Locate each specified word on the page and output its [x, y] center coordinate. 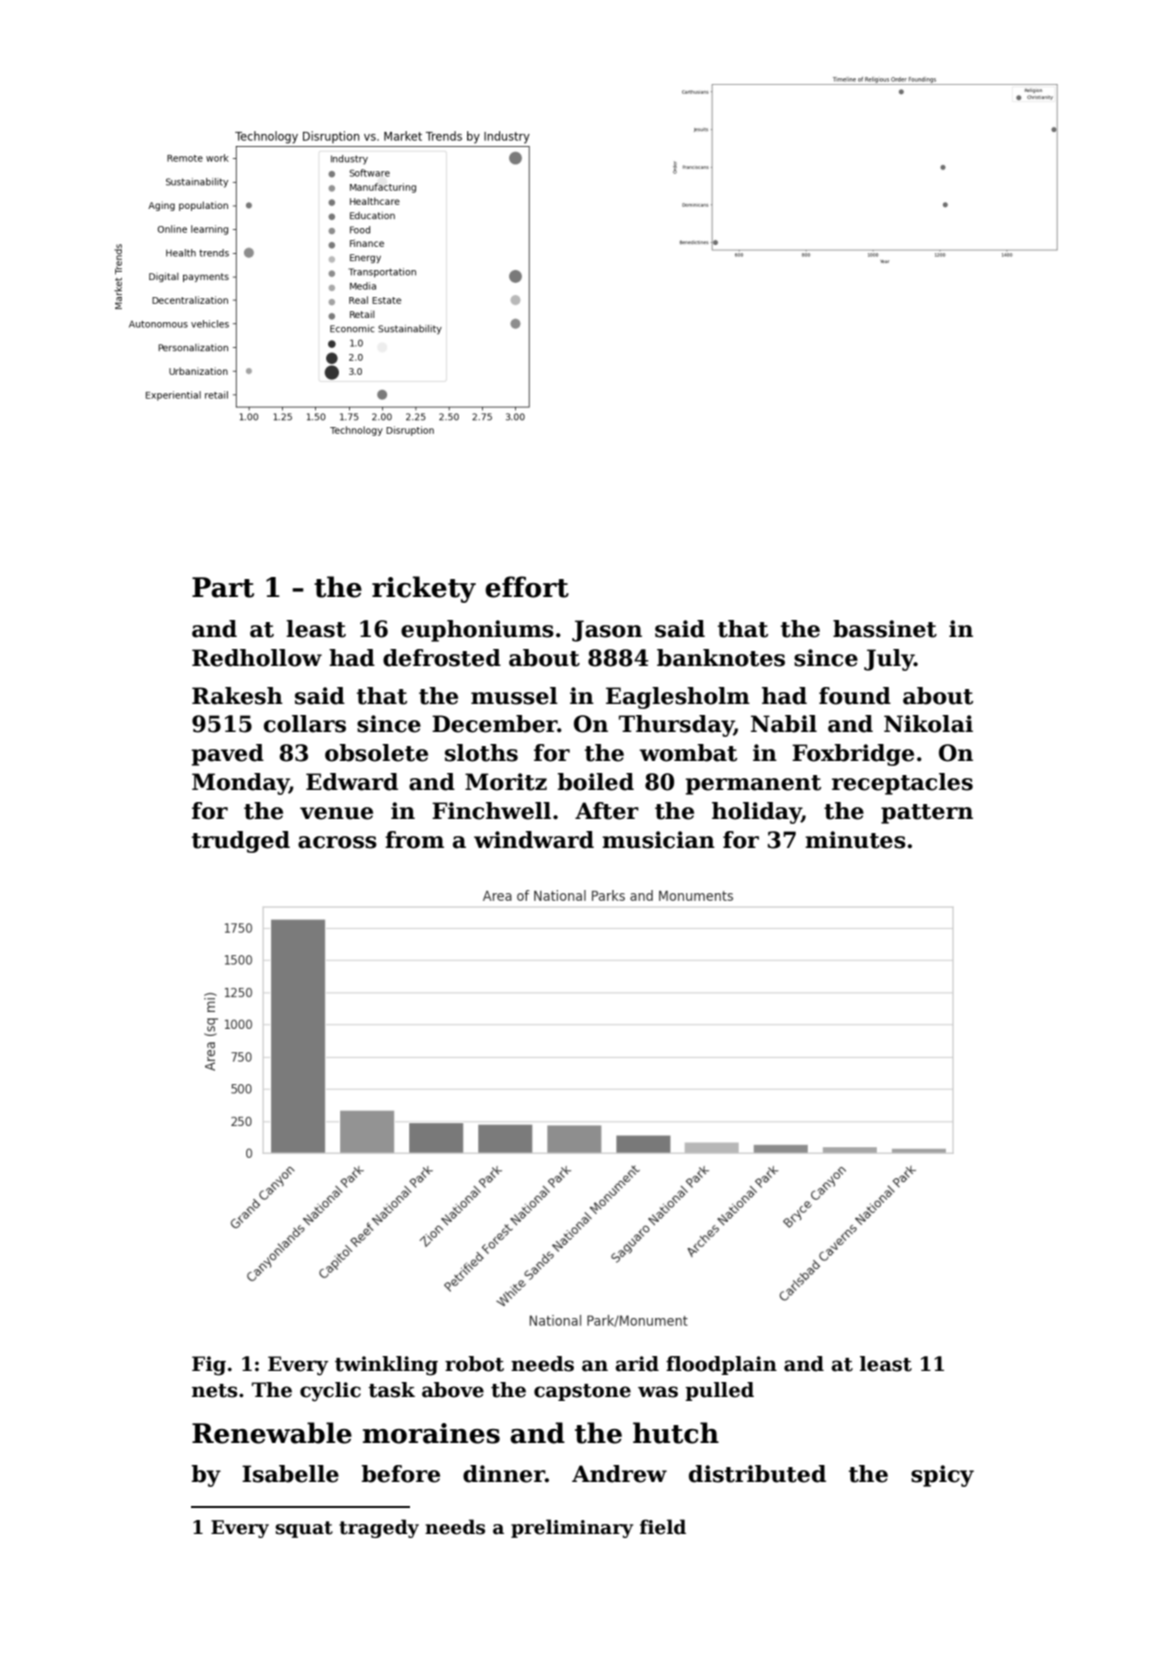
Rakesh [237, 696]
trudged [241, 842]
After [607, 811]
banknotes [721, 658]
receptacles [902, 784]
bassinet [885, 629]
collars [305, 724]
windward [534, 840]
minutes [855, 840]
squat [304, 1529]
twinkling [386, 1366]
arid [637, 1364]
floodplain [721, 1365]
